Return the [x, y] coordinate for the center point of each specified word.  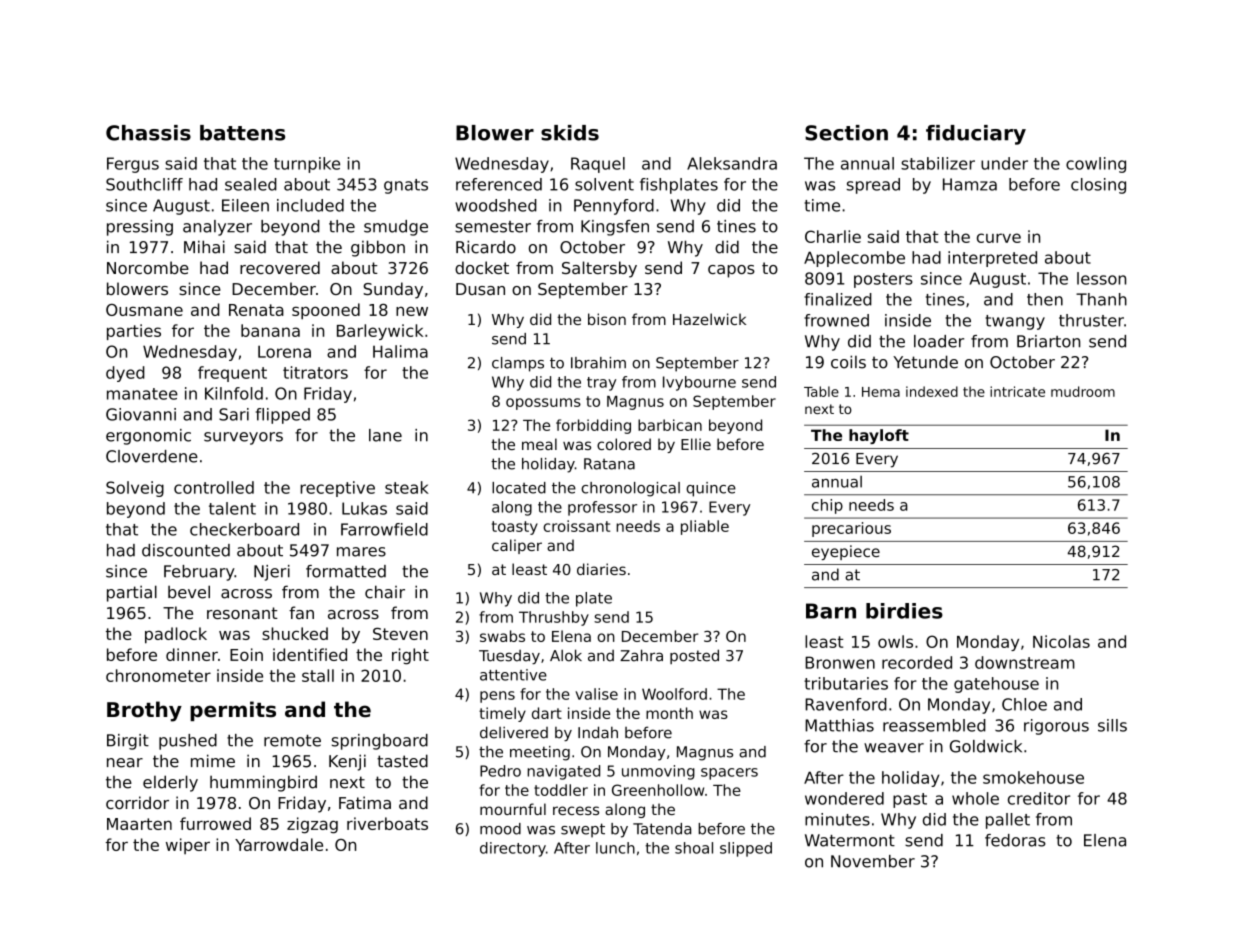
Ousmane [144, 310]
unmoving [658, 772]
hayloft [879, 436]
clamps [518, 364]
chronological [630, 489]
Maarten [139, 824]
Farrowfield [384, 529]
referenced [499, 184]
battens [242, 133]
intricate [1017, 391]
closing [1098, 186]
